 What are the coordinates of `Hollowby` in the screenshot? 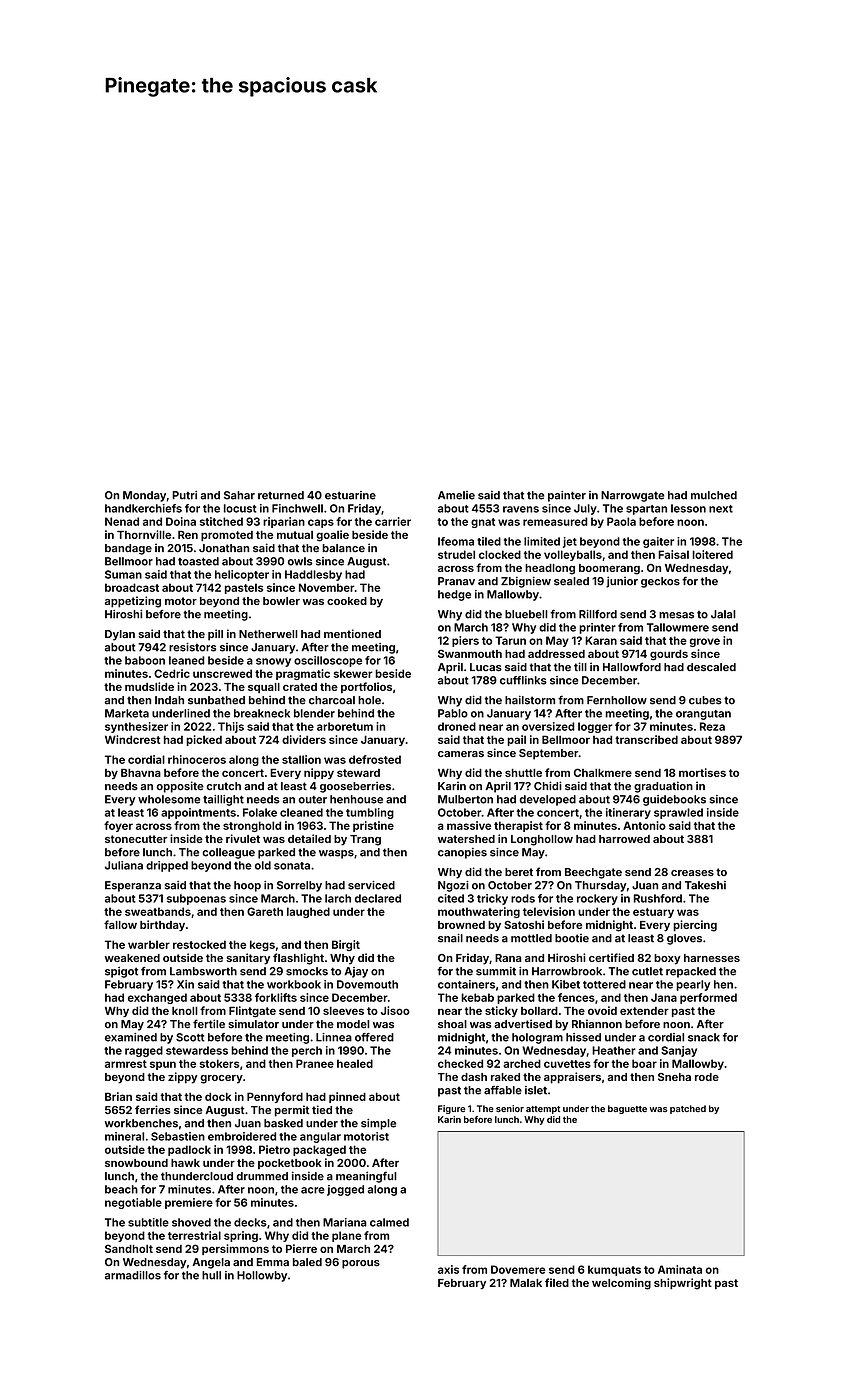 It's located at (262, 1276).
